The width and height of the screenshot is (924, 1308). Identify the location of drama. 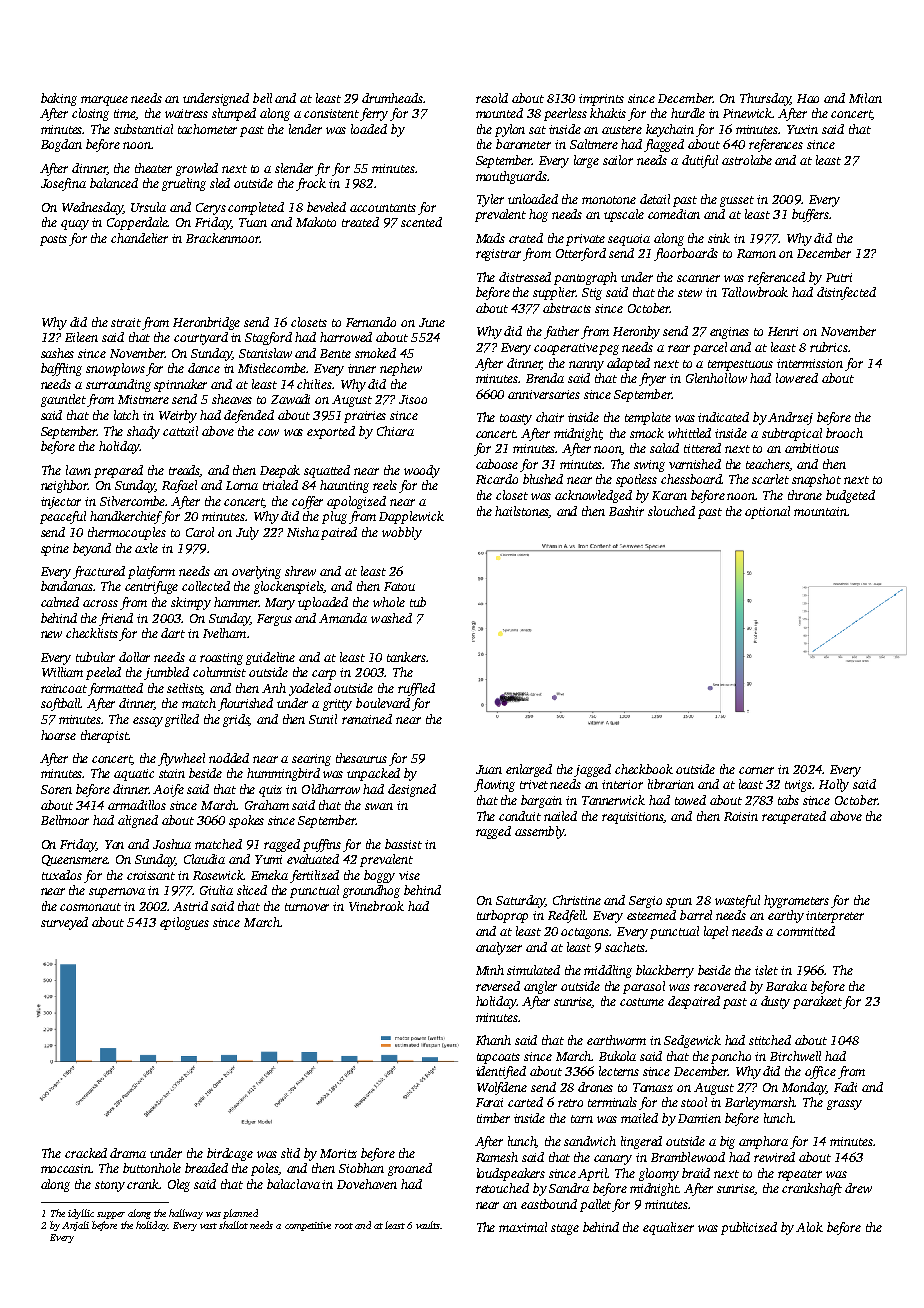
(128, 1153).
